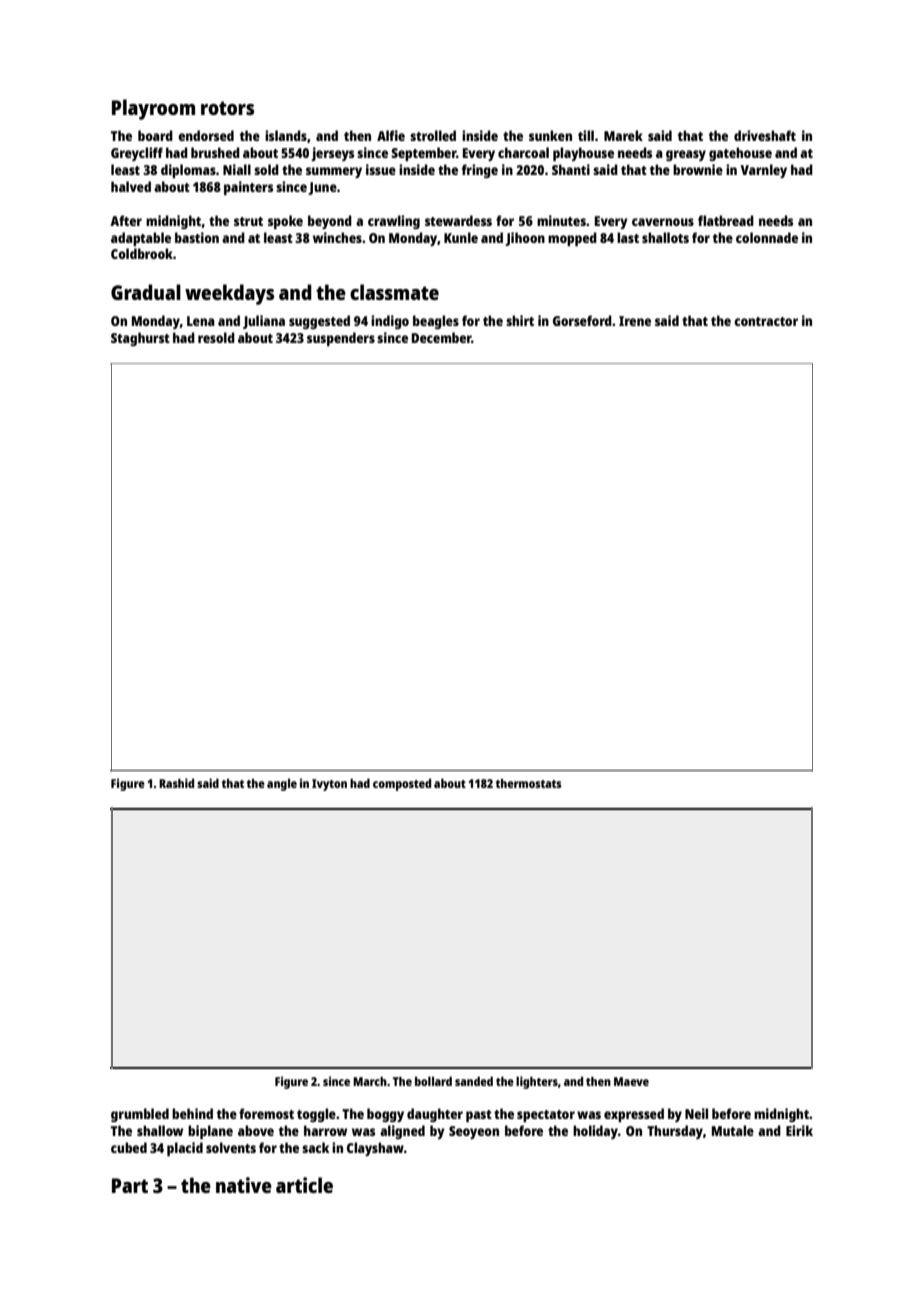 Image resolution: width=924 pixels, height=1308 pixels. I want to click on spectator, so click(546, 1116).
